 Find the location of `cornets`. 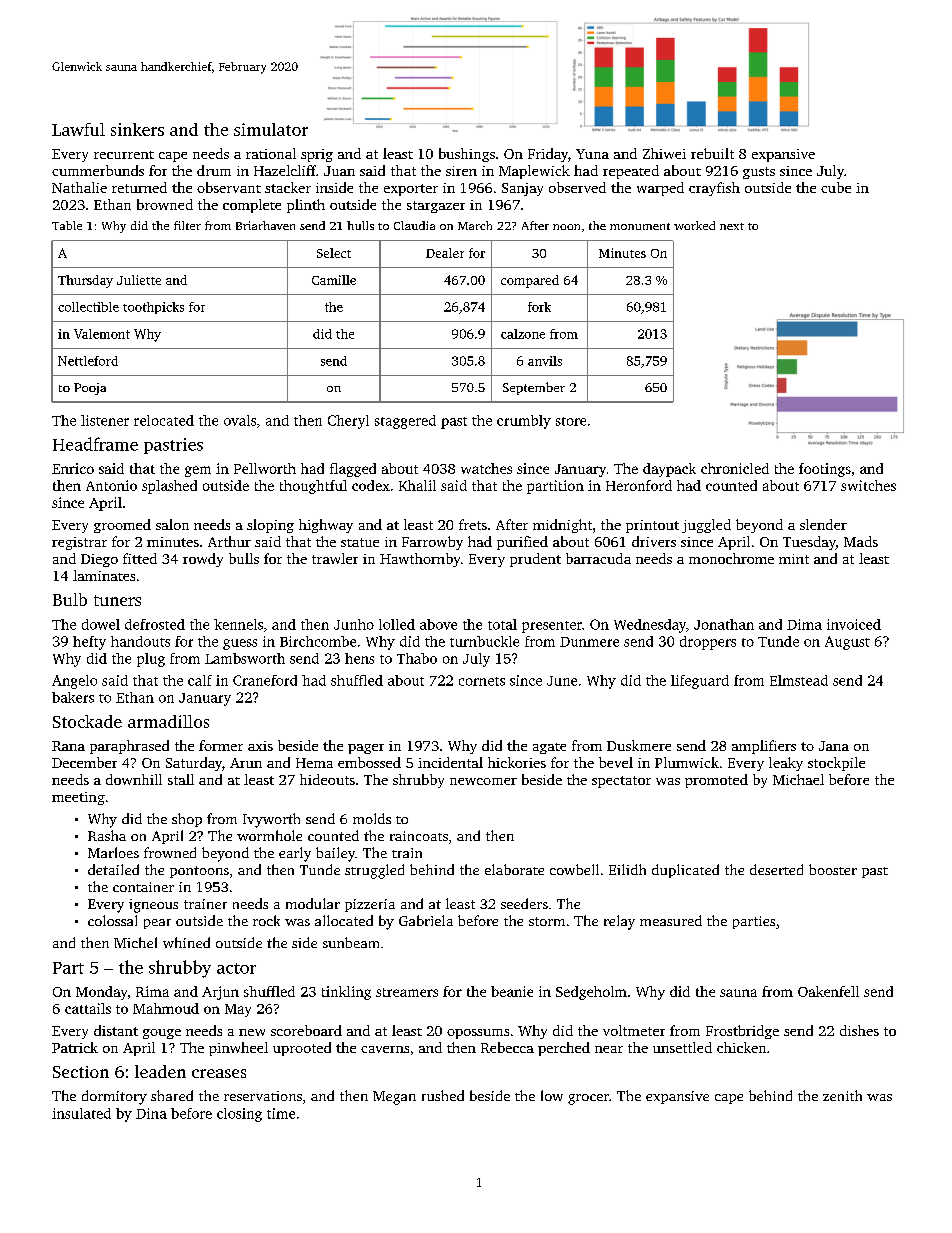

cornets is located at coordinates (482, 681).
